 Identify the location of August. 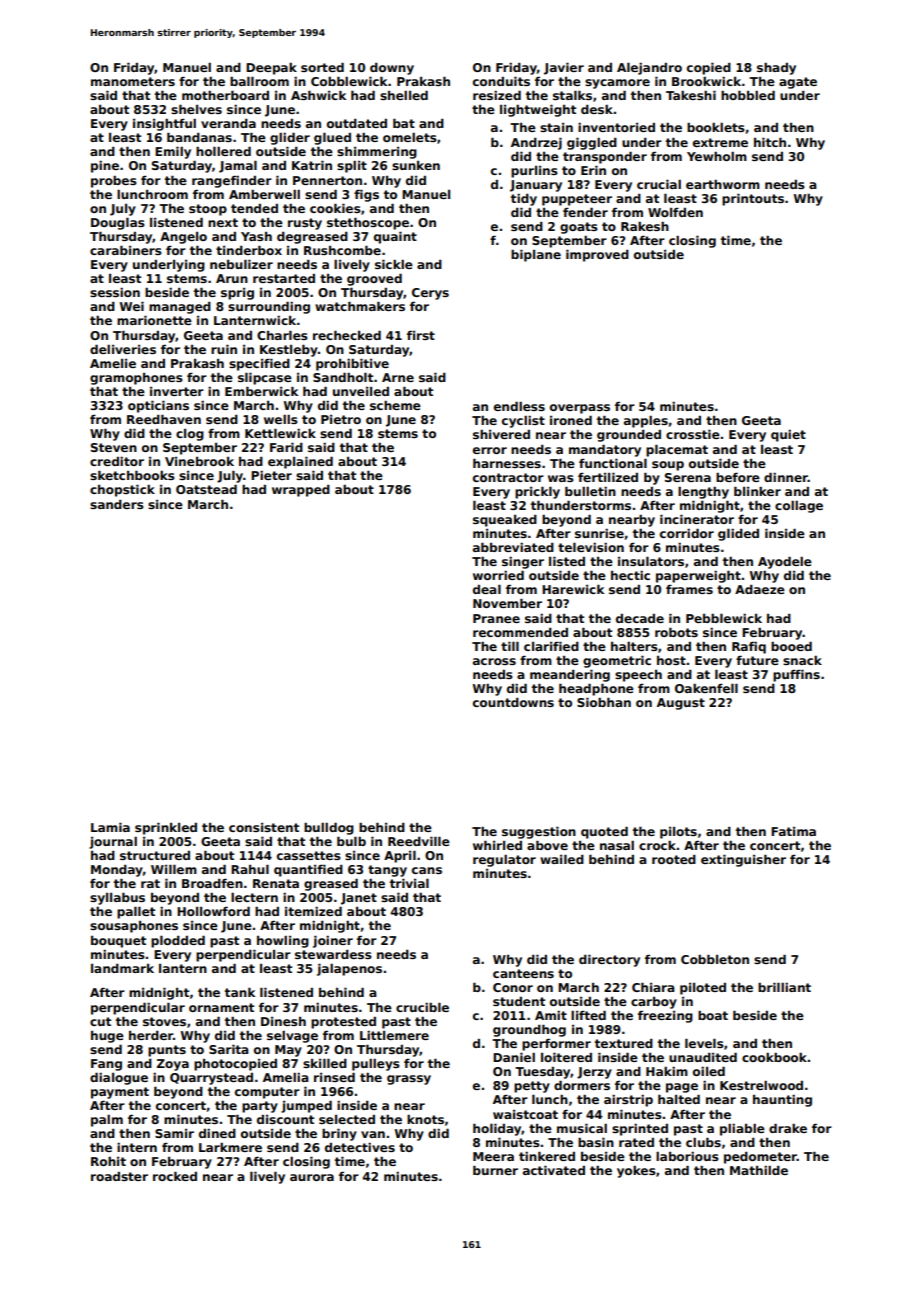
(681, 704).
